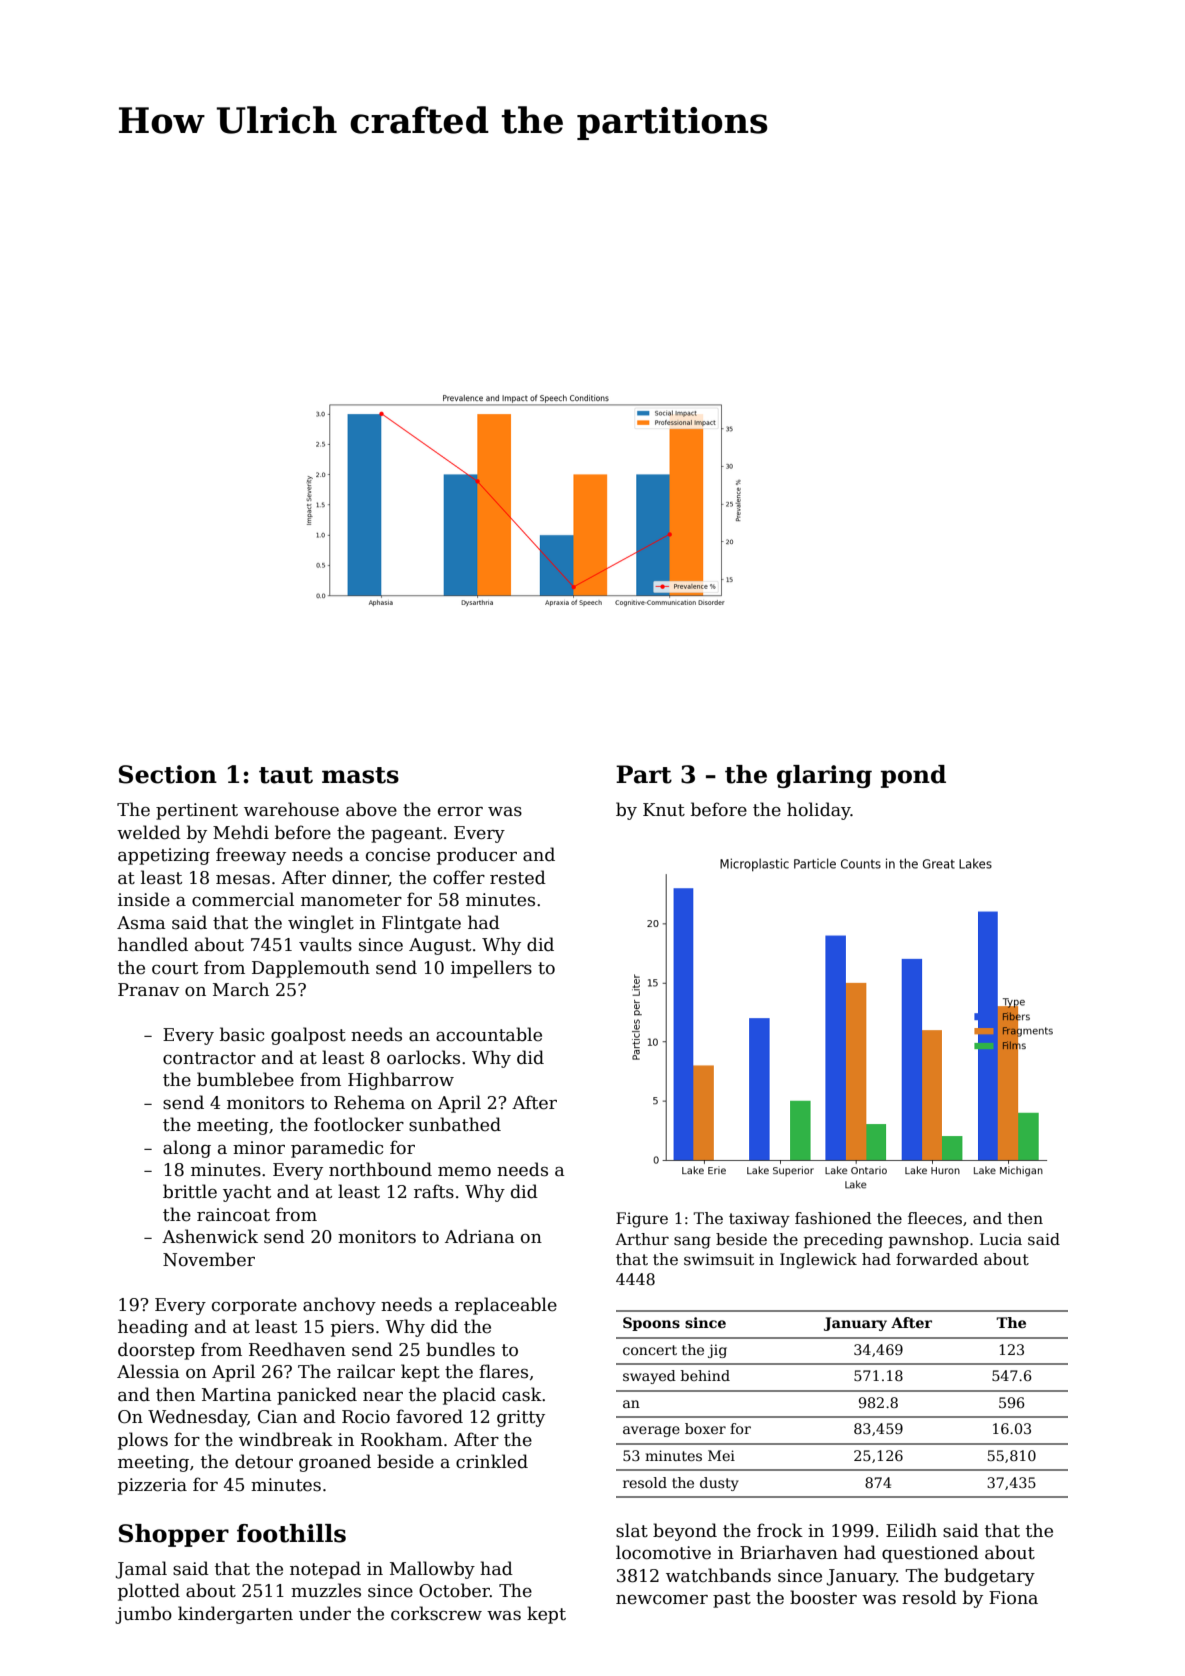 The image size is (1185, 1676). I want to click on under, so click(325, 1613).
